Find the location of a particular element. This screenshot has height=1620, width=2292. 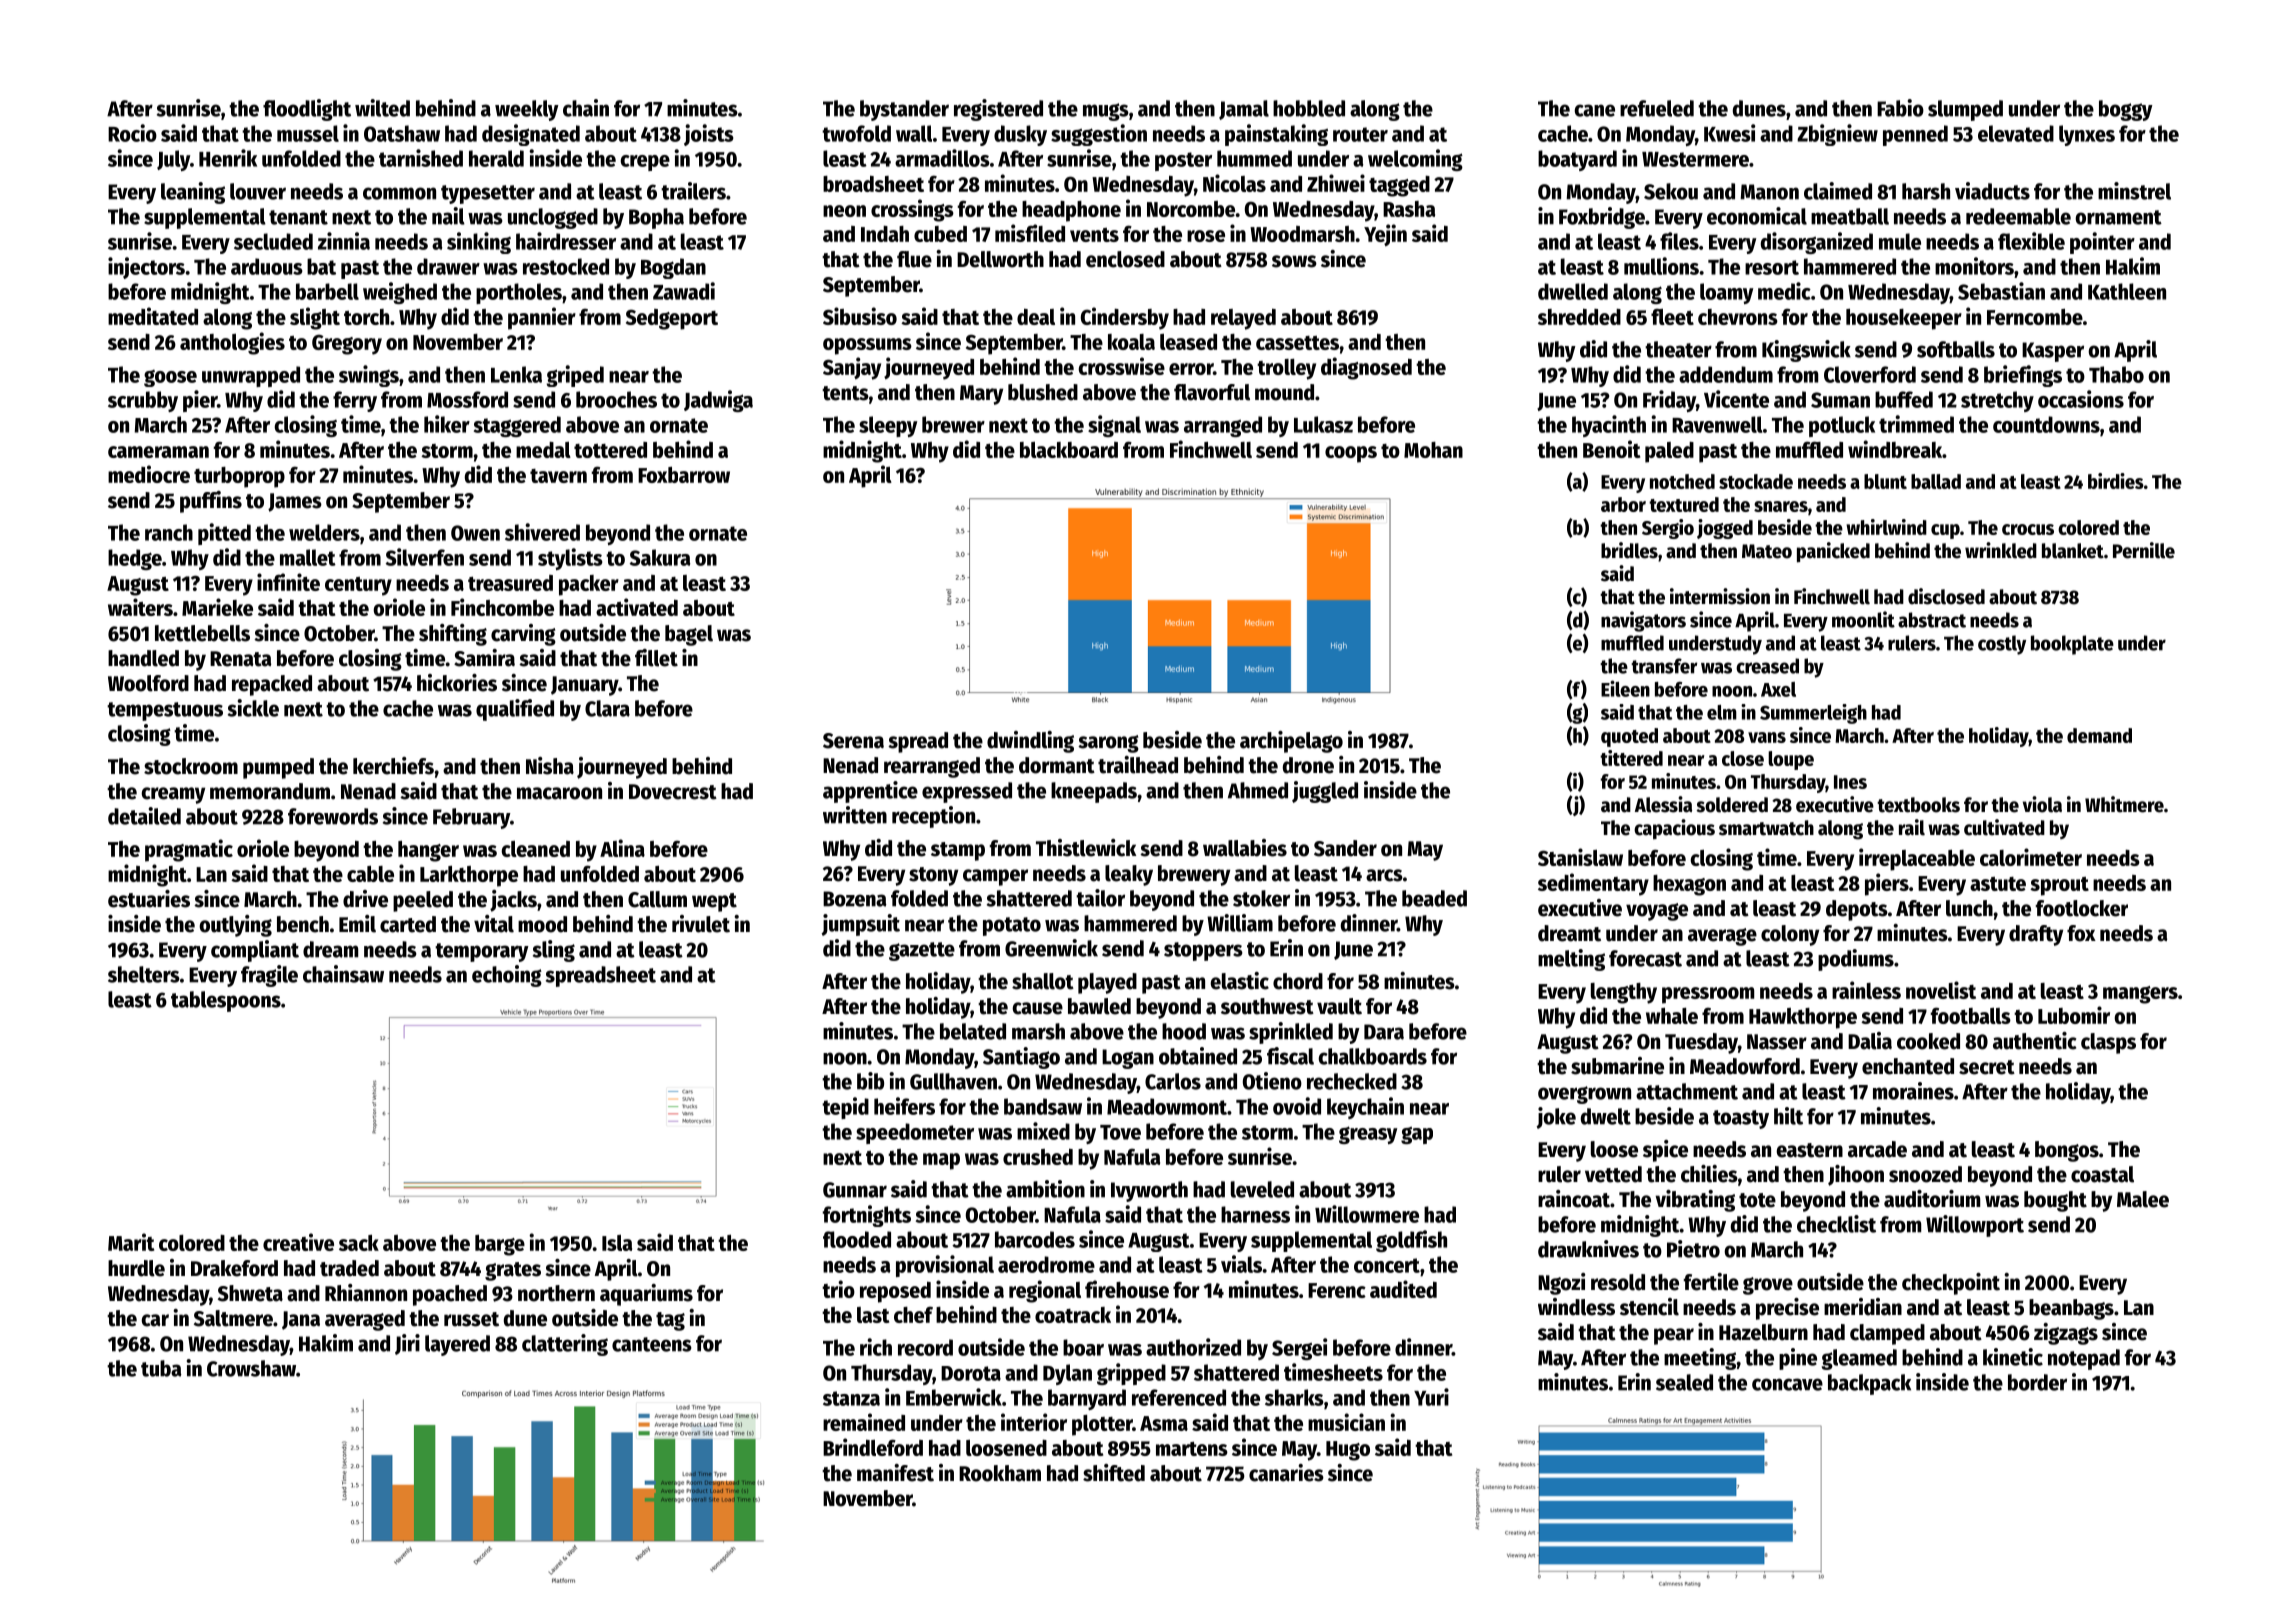

Mary is located at coordinates (981, 395).
